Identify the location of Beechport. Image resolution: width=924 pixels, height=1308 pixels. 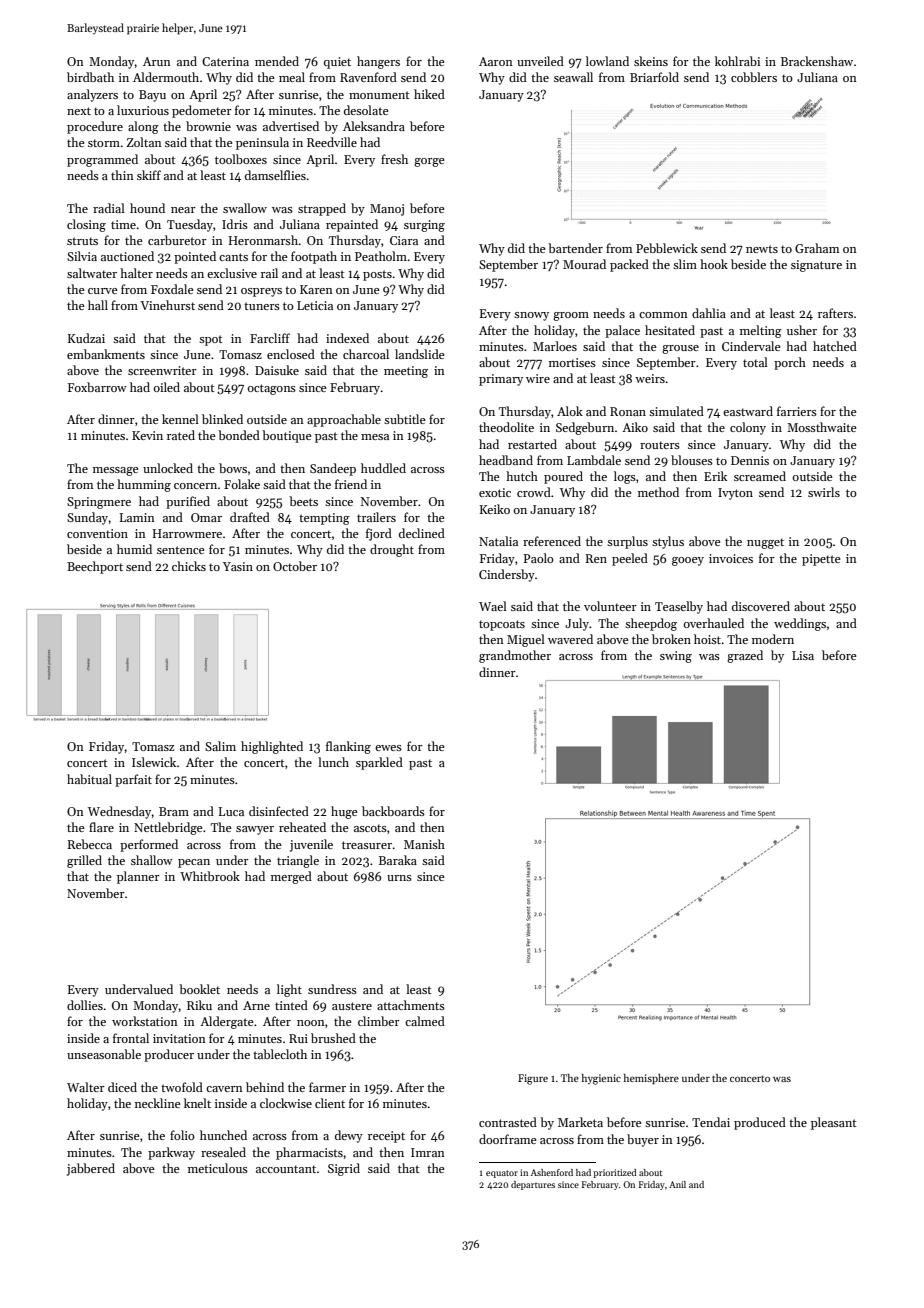
(95, 567).
